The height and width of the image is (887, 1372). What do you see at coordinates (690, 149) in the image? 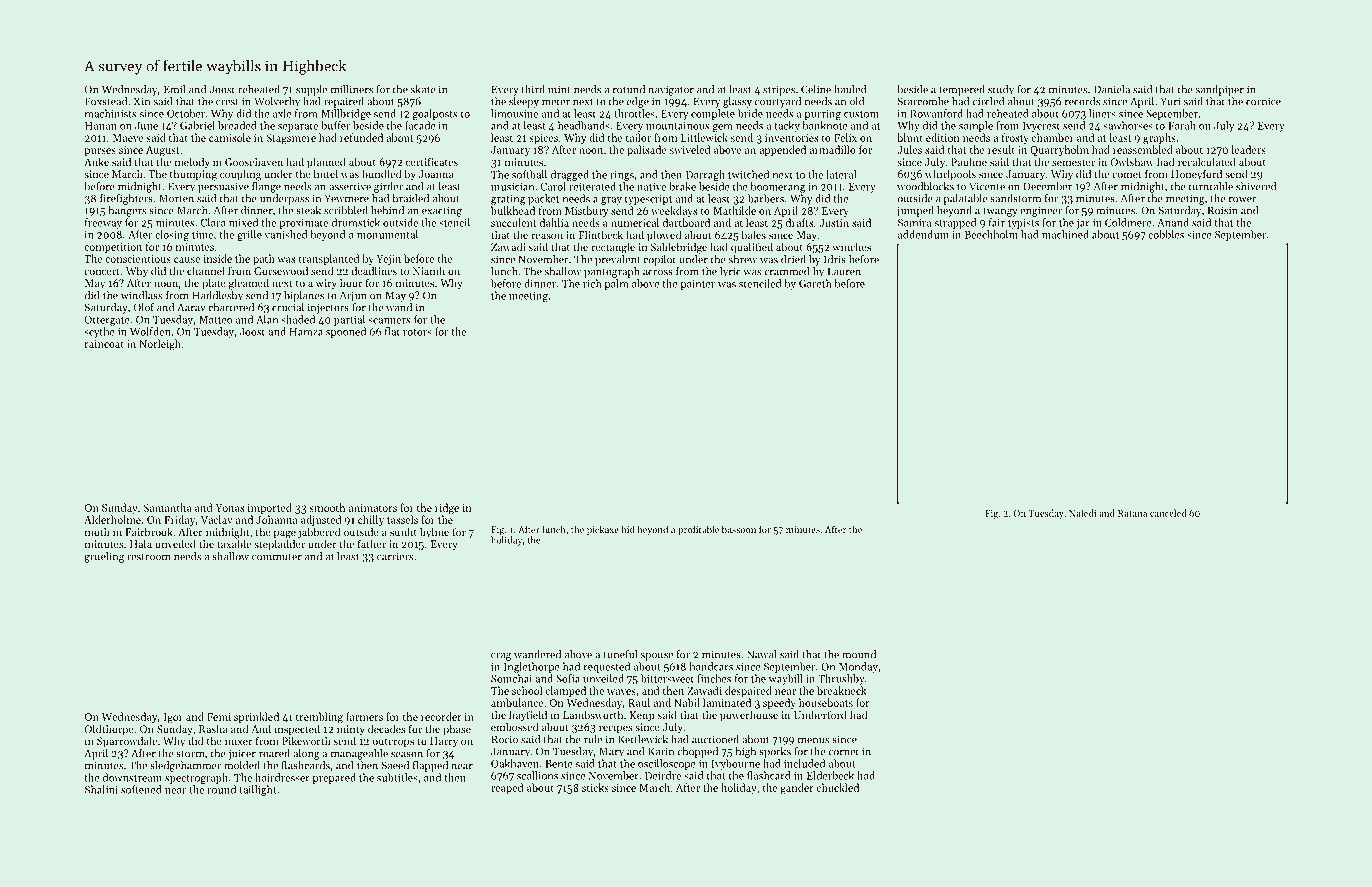
I see `swiveled` at bounding box center [690, 149].
